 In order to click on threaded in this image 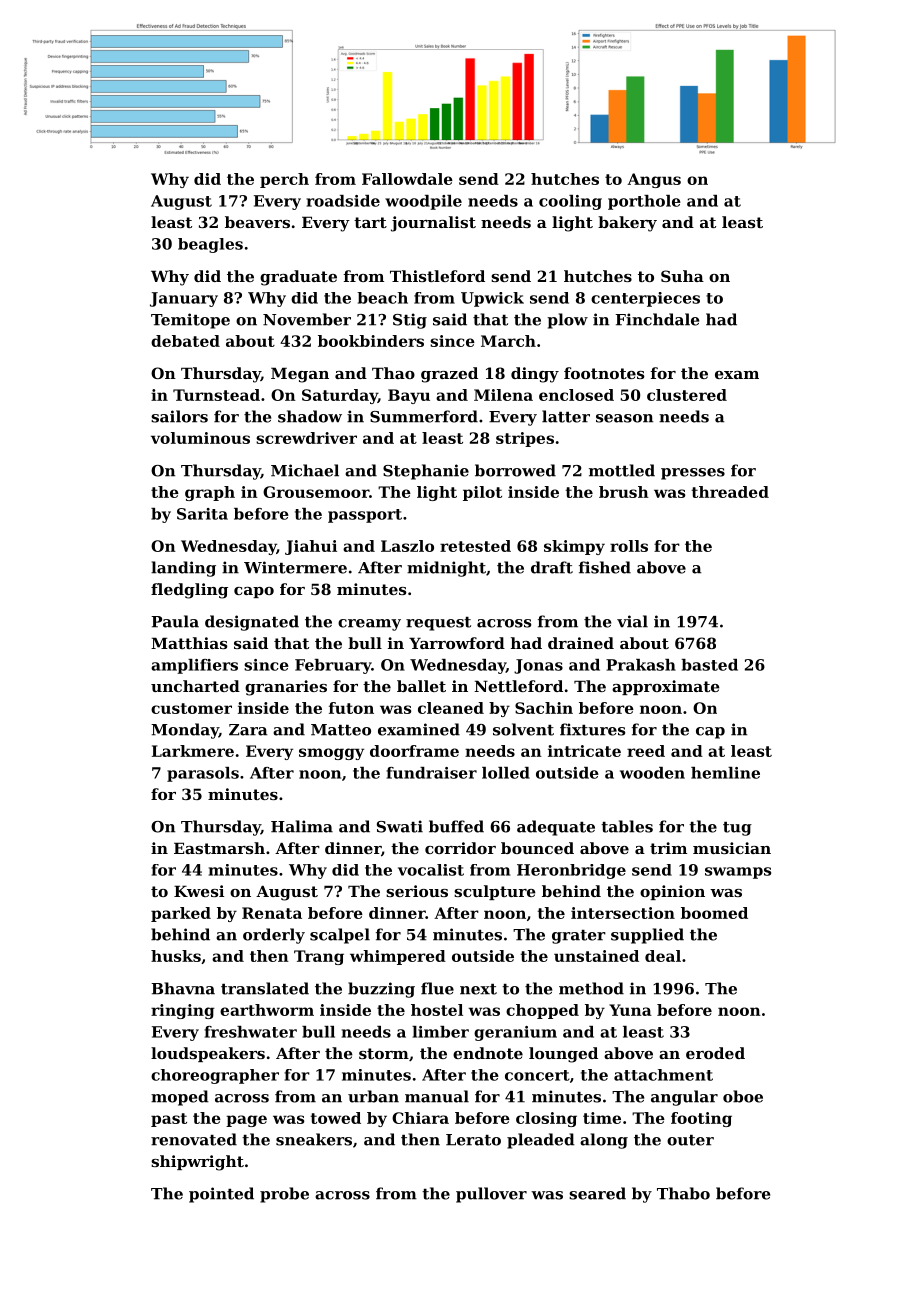, I will do `click(730, 492)`.
